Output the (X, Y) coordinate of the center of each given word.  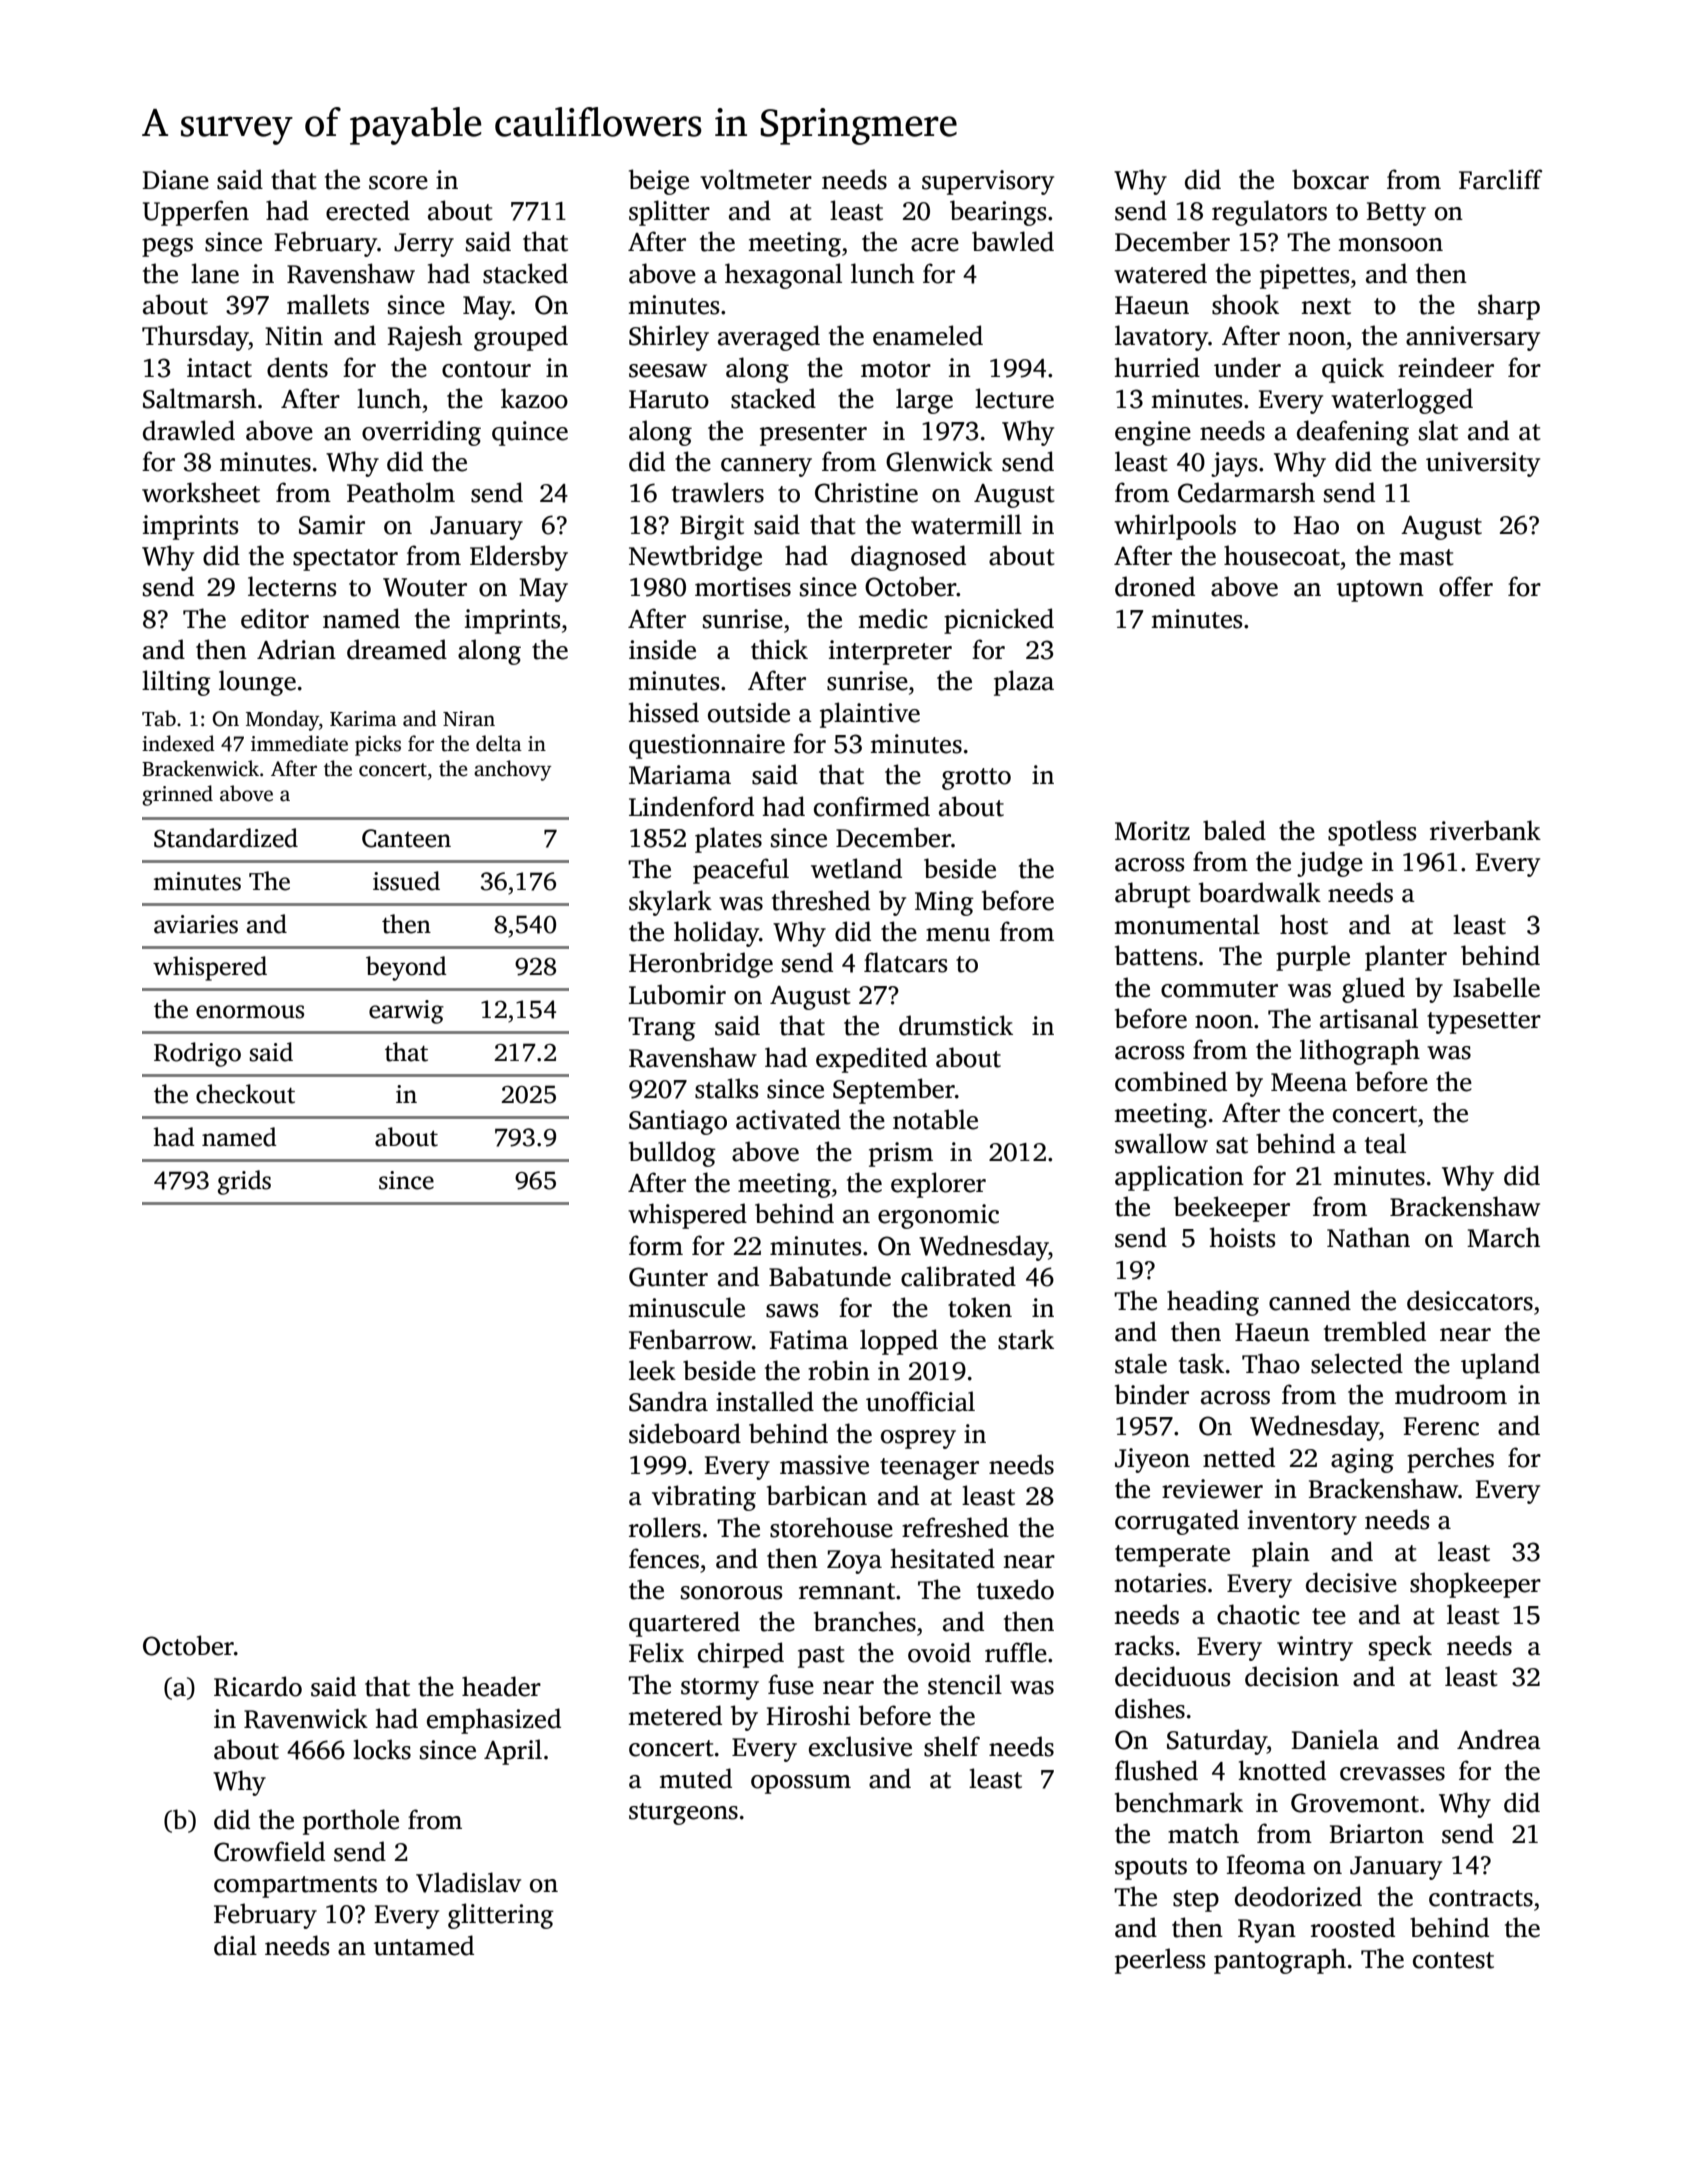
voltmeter (756, 179)
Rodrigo (197, 1054)
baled (1234, 830)
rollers (665, 1527)
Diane (175, 180)
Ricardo (258, 1686)
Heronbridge (701, 965)
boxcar (1330, 179)
